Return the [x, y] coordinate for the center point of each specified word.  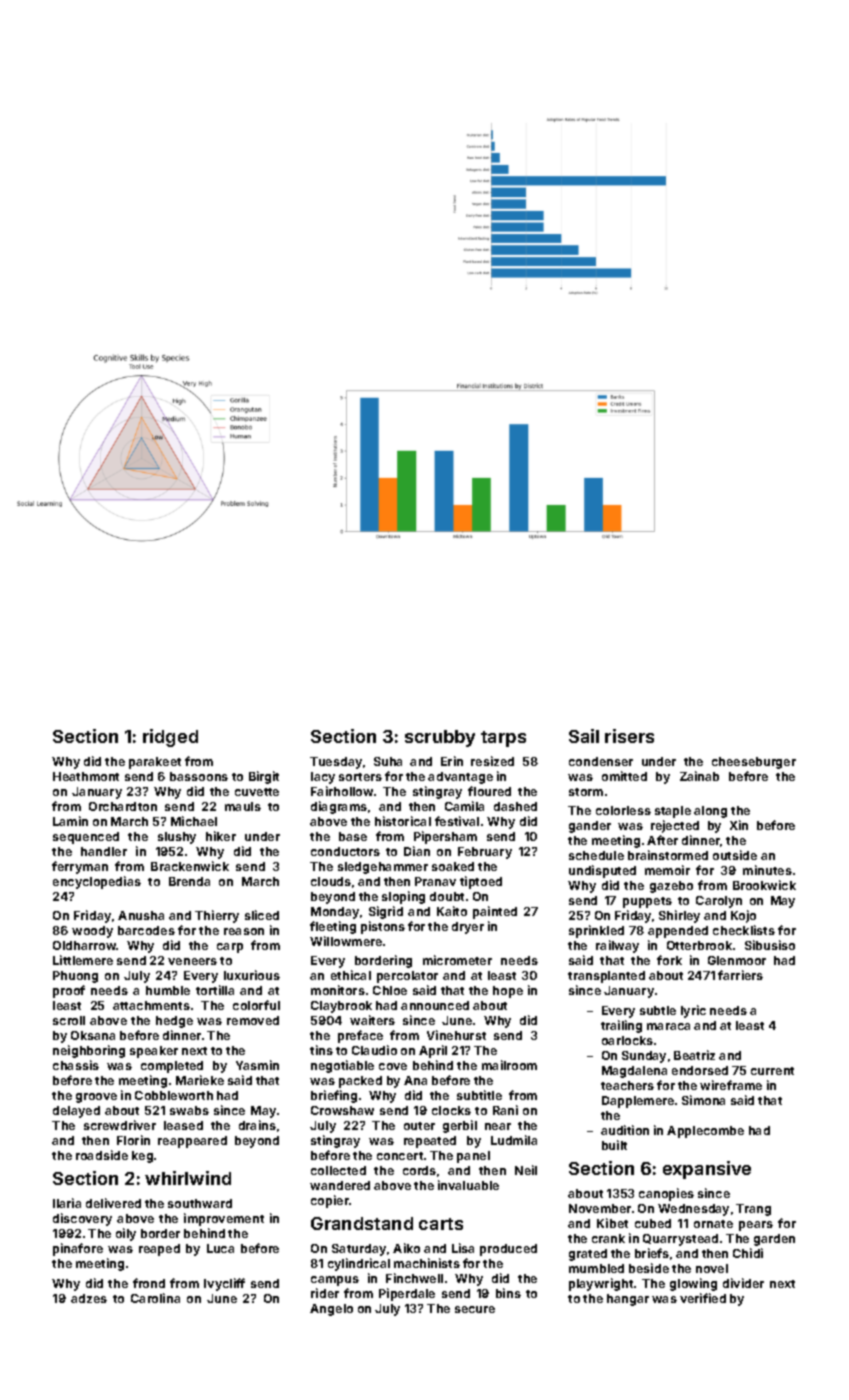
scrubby [440, 738]
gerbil [460, 1126]
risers [629, 736]
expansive [707, 1170]
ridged [170, 738]
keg [142, 1157]
